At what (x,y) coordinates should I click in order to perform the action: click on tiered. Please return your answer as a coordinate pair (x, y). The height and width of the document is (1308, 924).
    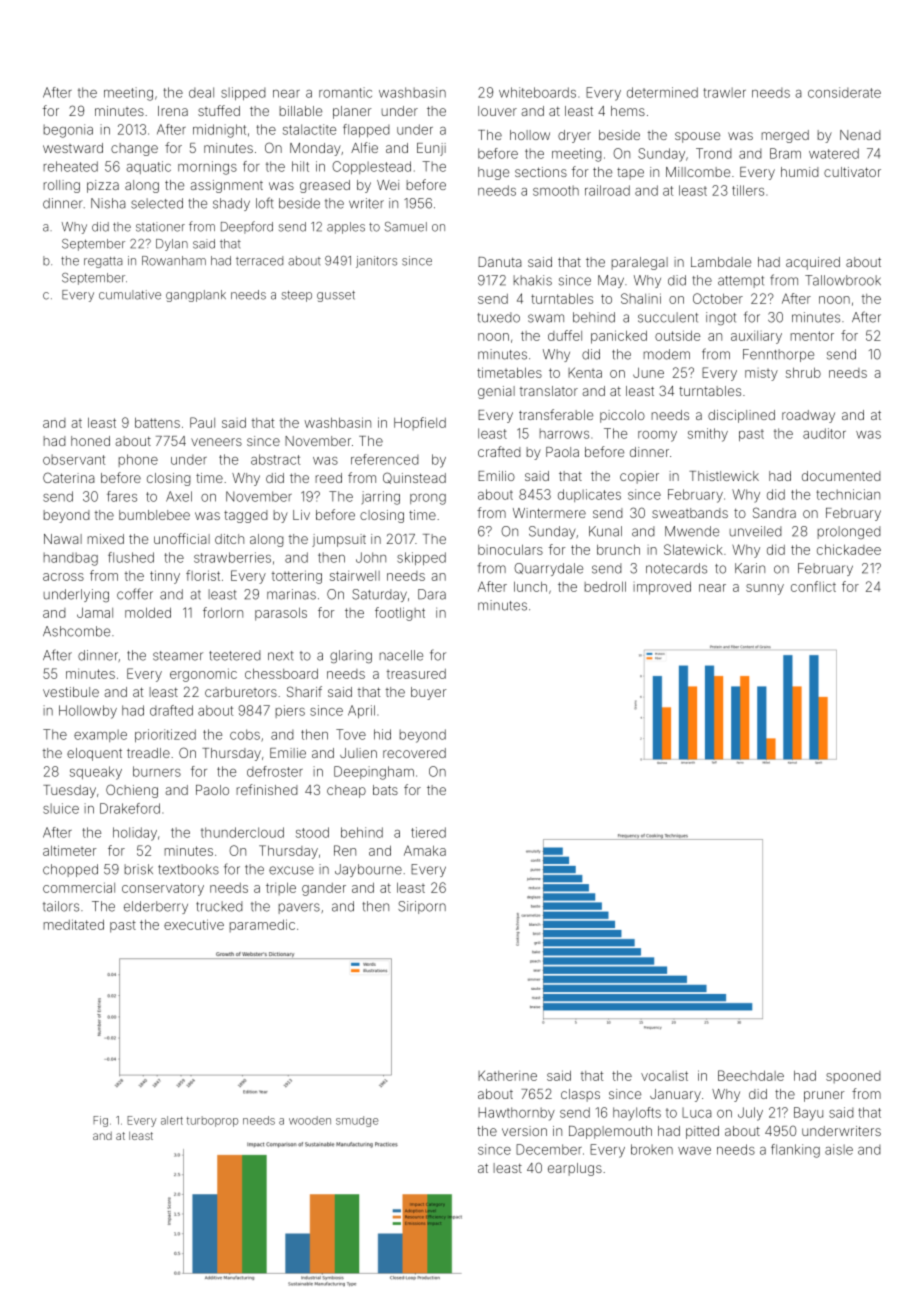
    Looking at the image, I should click on (428, 832).
